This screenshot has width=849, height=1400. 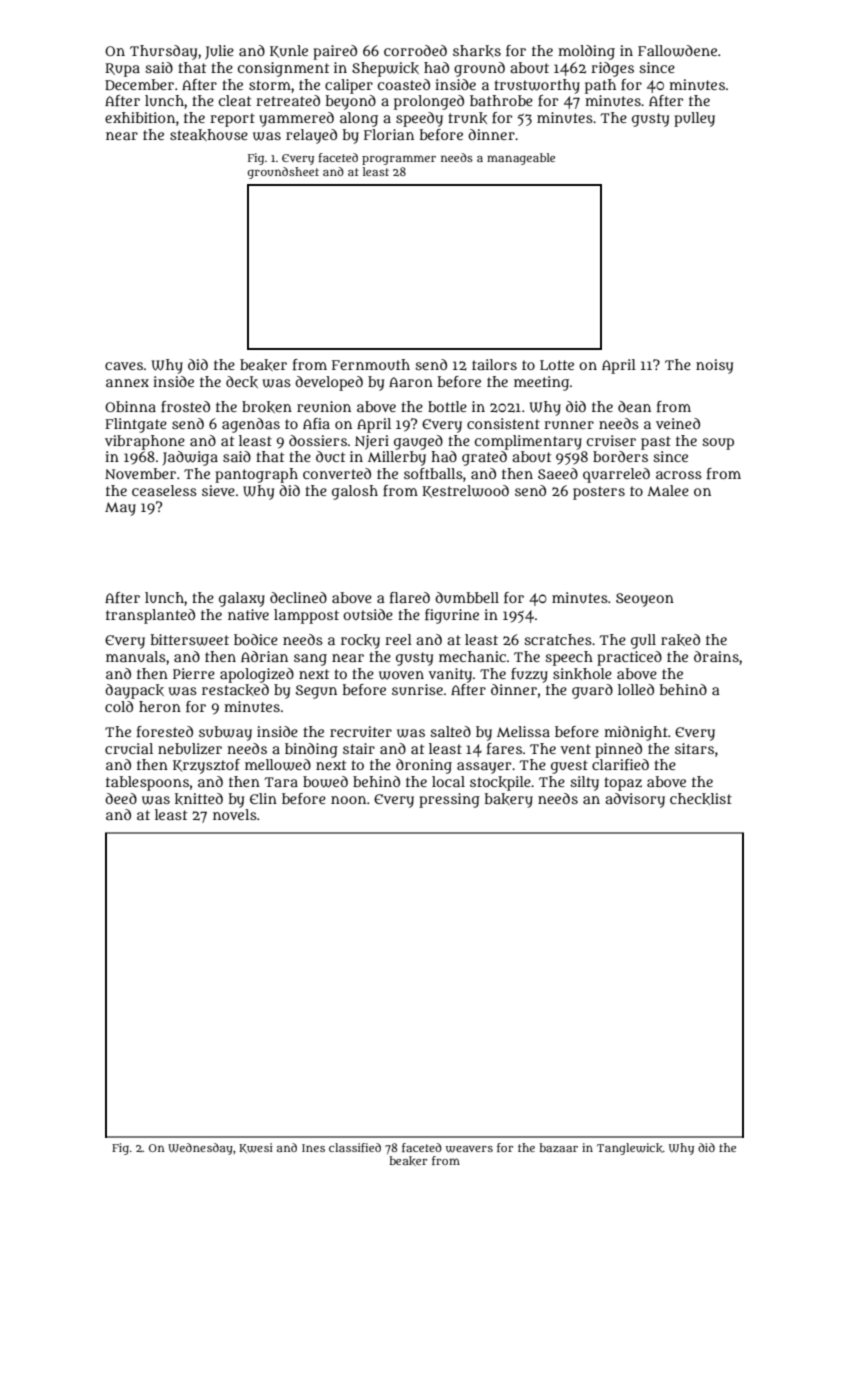 What do you see at coordinates (467, 597) in the screenshot?
I see `dumbbell` at bounding box center [467, 597].
